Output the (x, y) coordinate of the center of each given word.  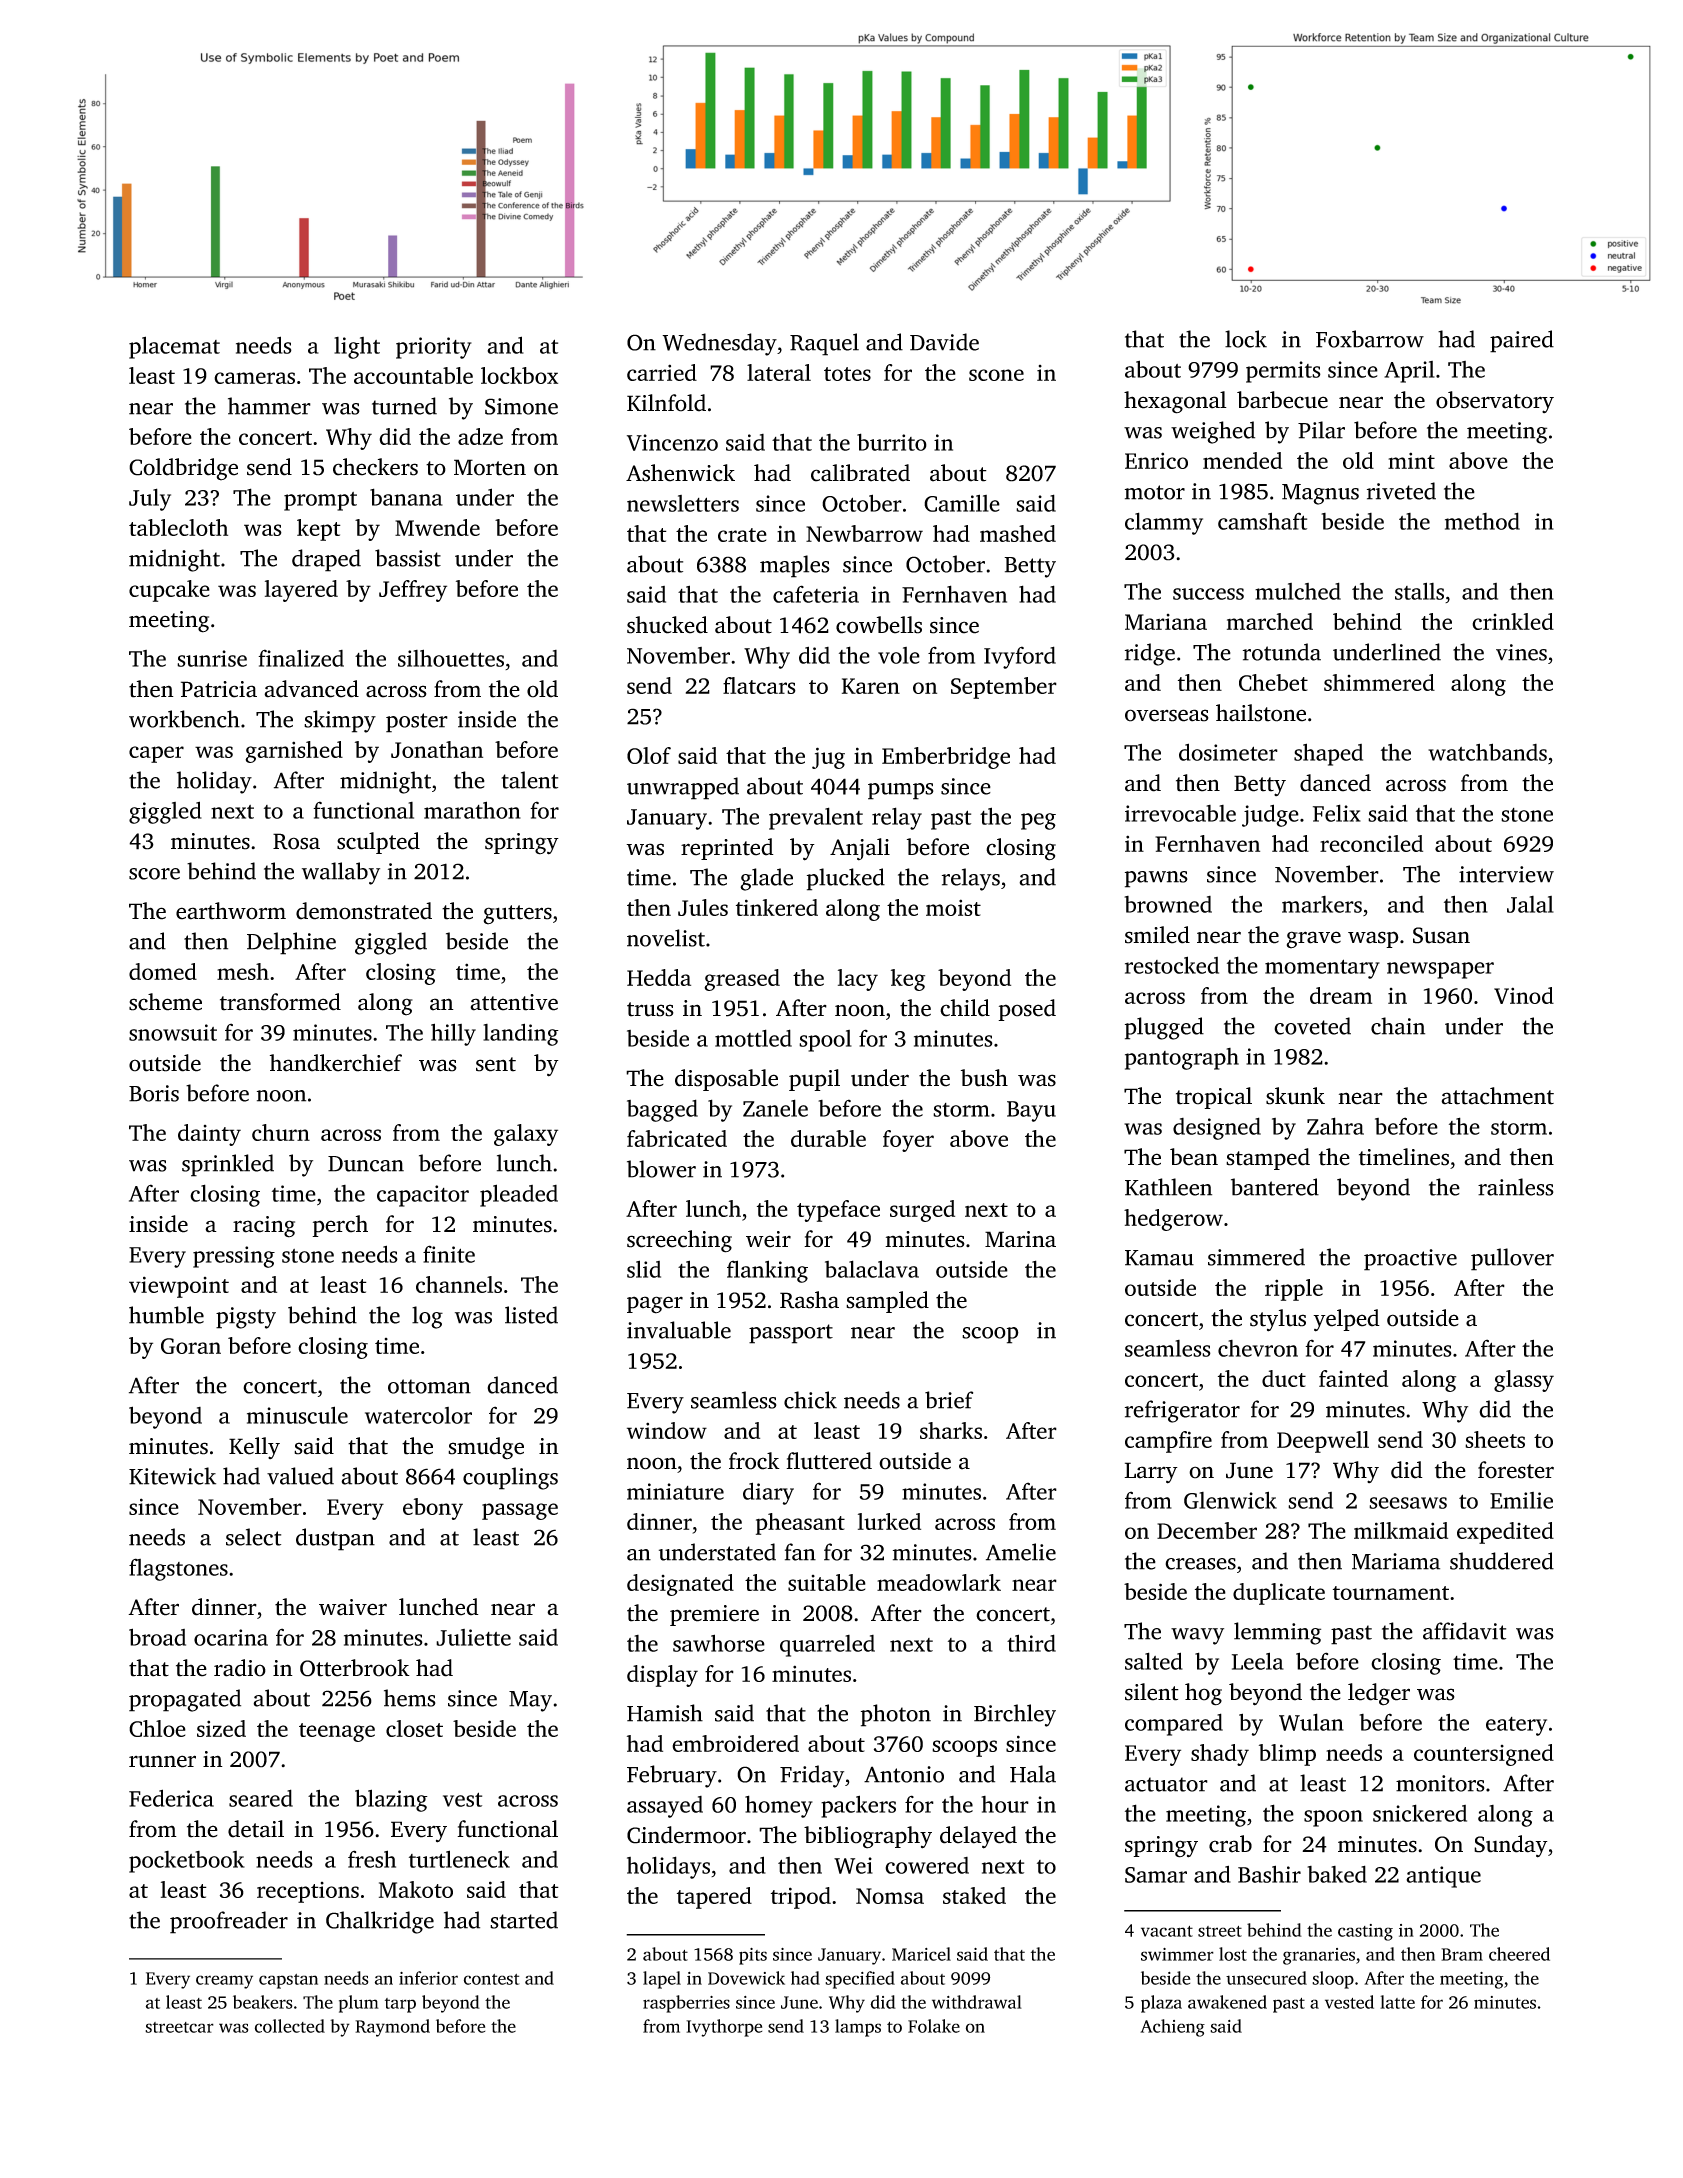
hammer (269, 406)
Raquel (824, 344)
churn (281, 1132)
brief (949, 1400)
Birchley (1015, 1715)
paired (1522, 341)
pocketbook (187, 1862)
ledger (1379, 1694)
